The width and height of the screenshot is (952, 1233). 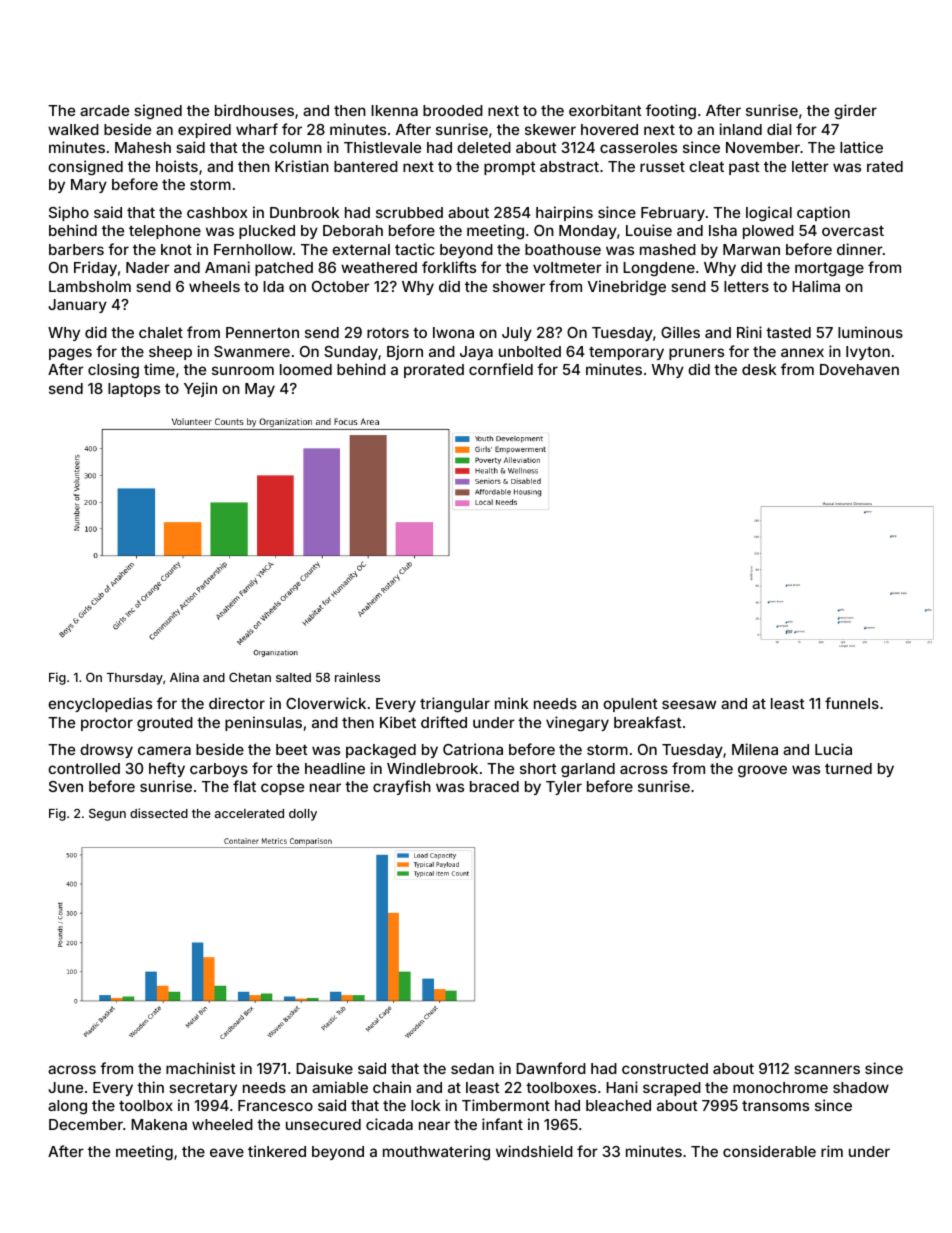 What do you see at coordinates (254, 110) in the screenshot?
I see `birdhouses` at bounding box center [254, 110].
